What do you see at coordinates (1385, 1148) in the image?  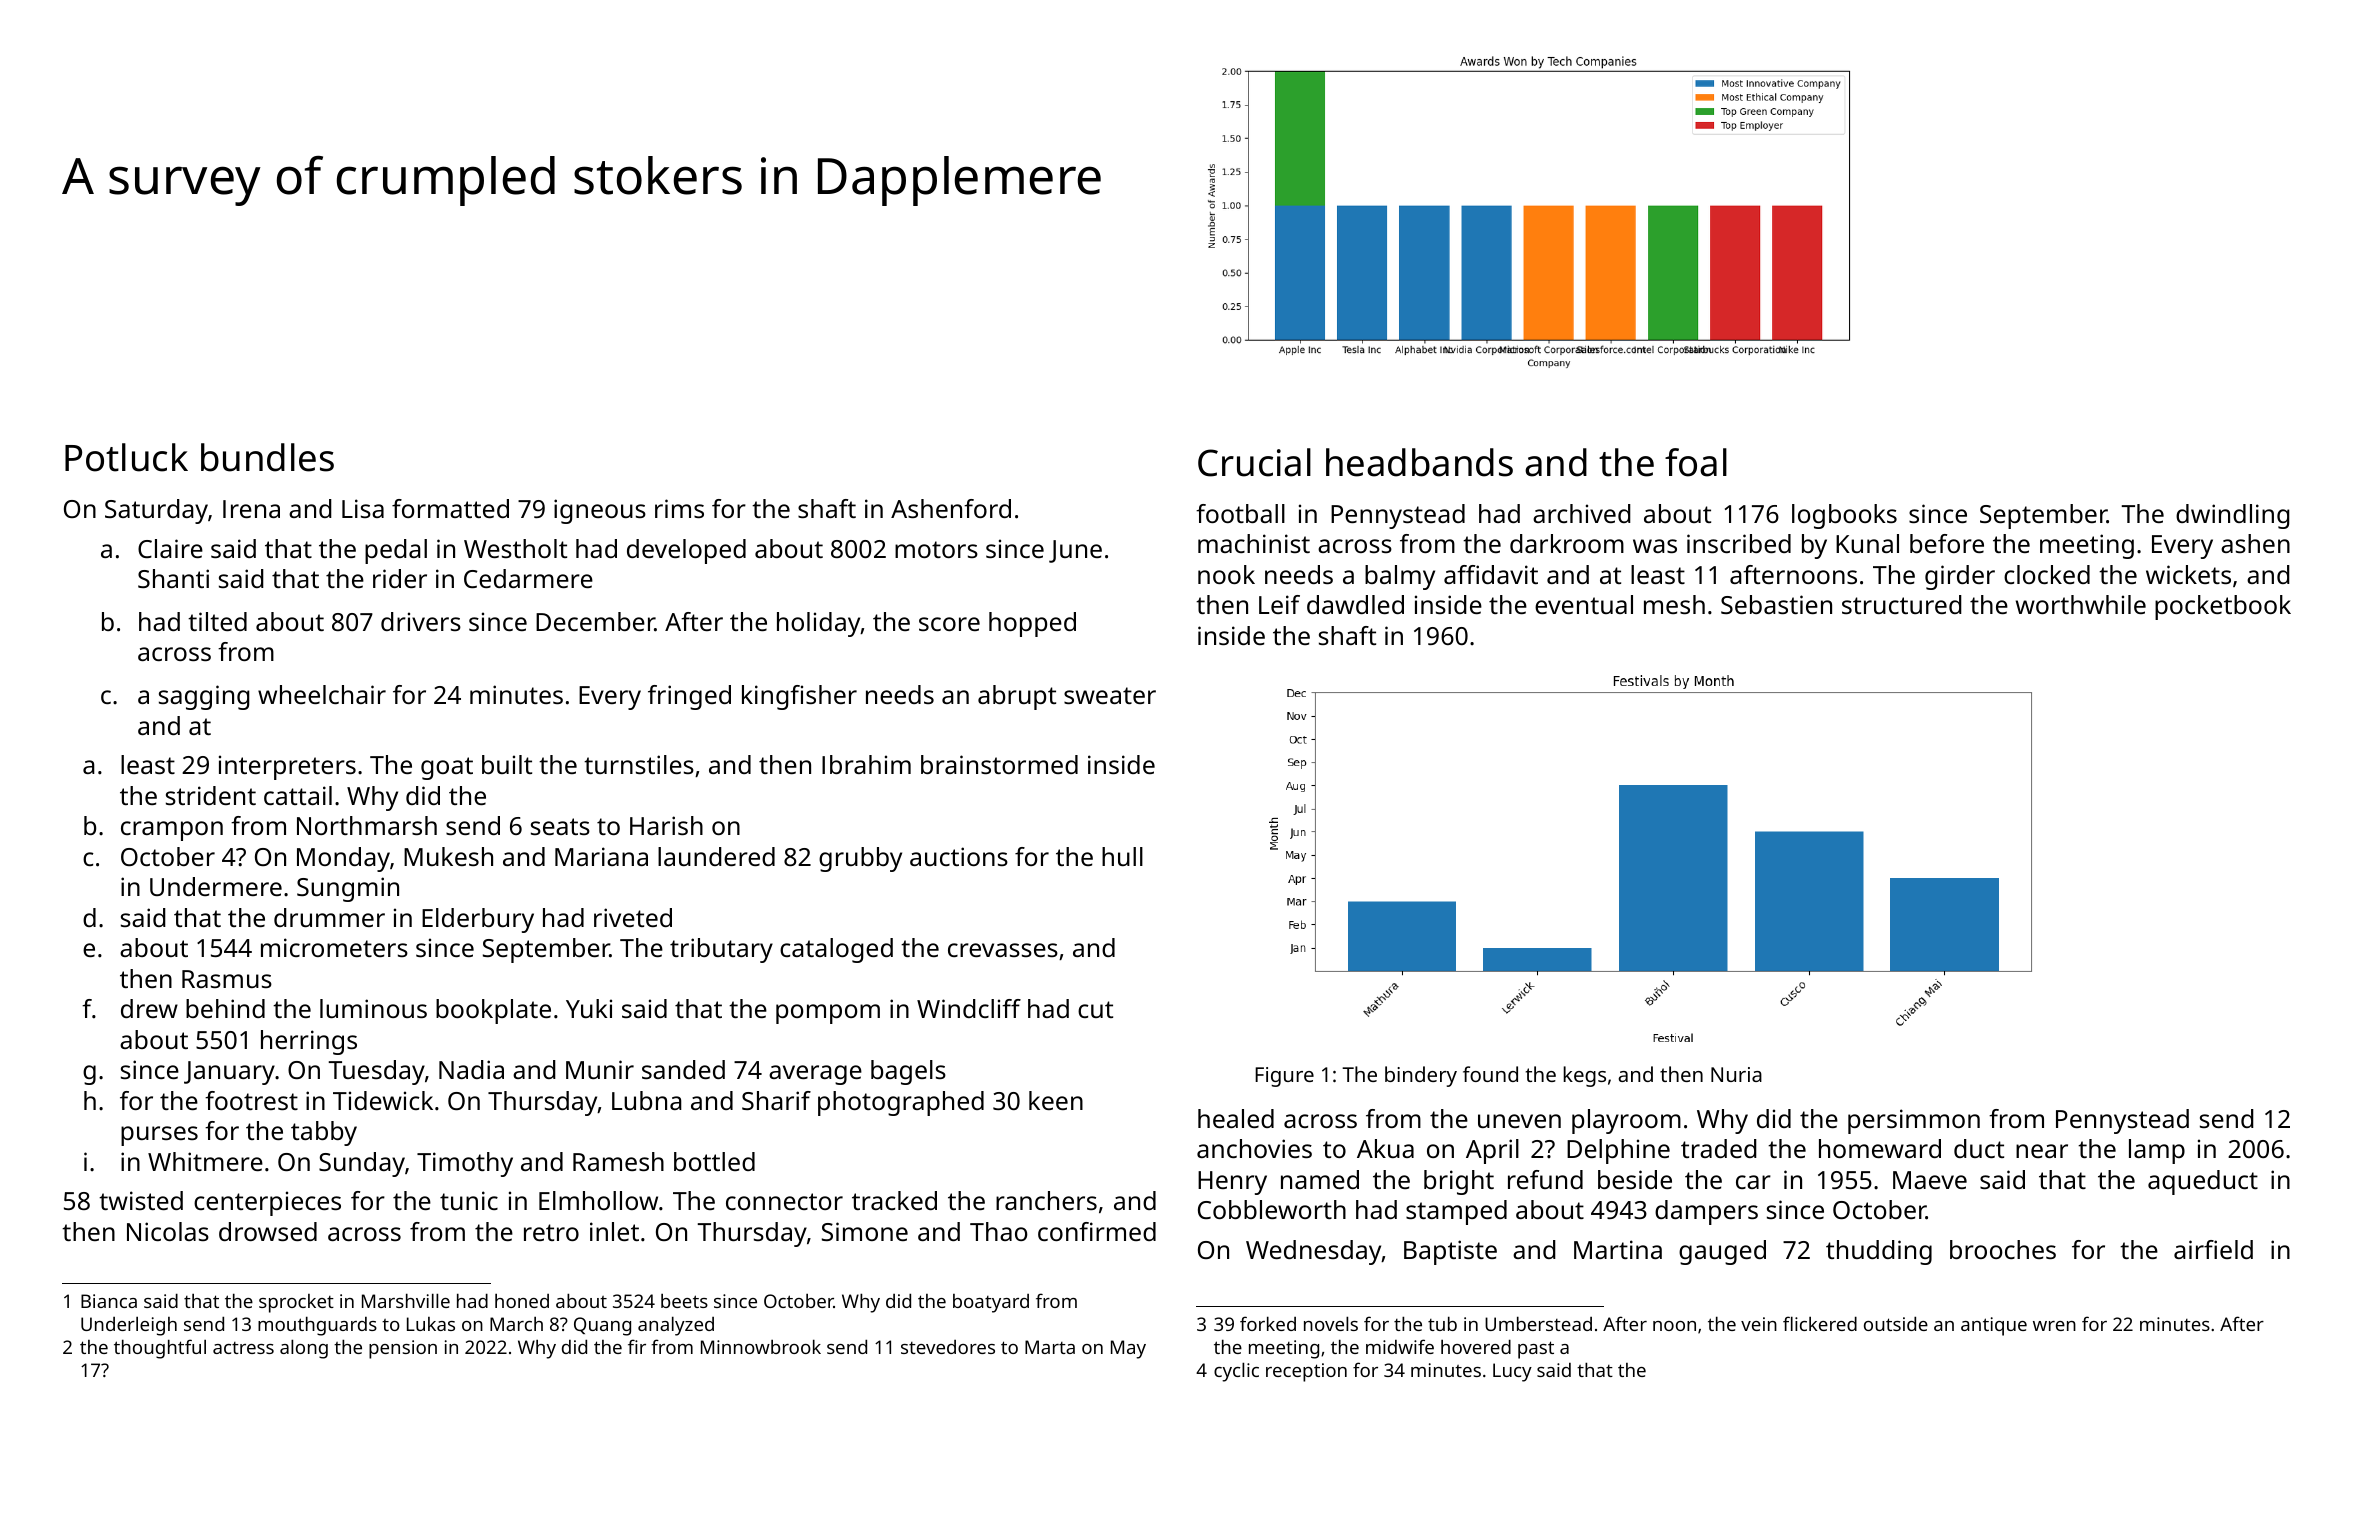 I see `Akua` at bounding box center [1385, 1148].
